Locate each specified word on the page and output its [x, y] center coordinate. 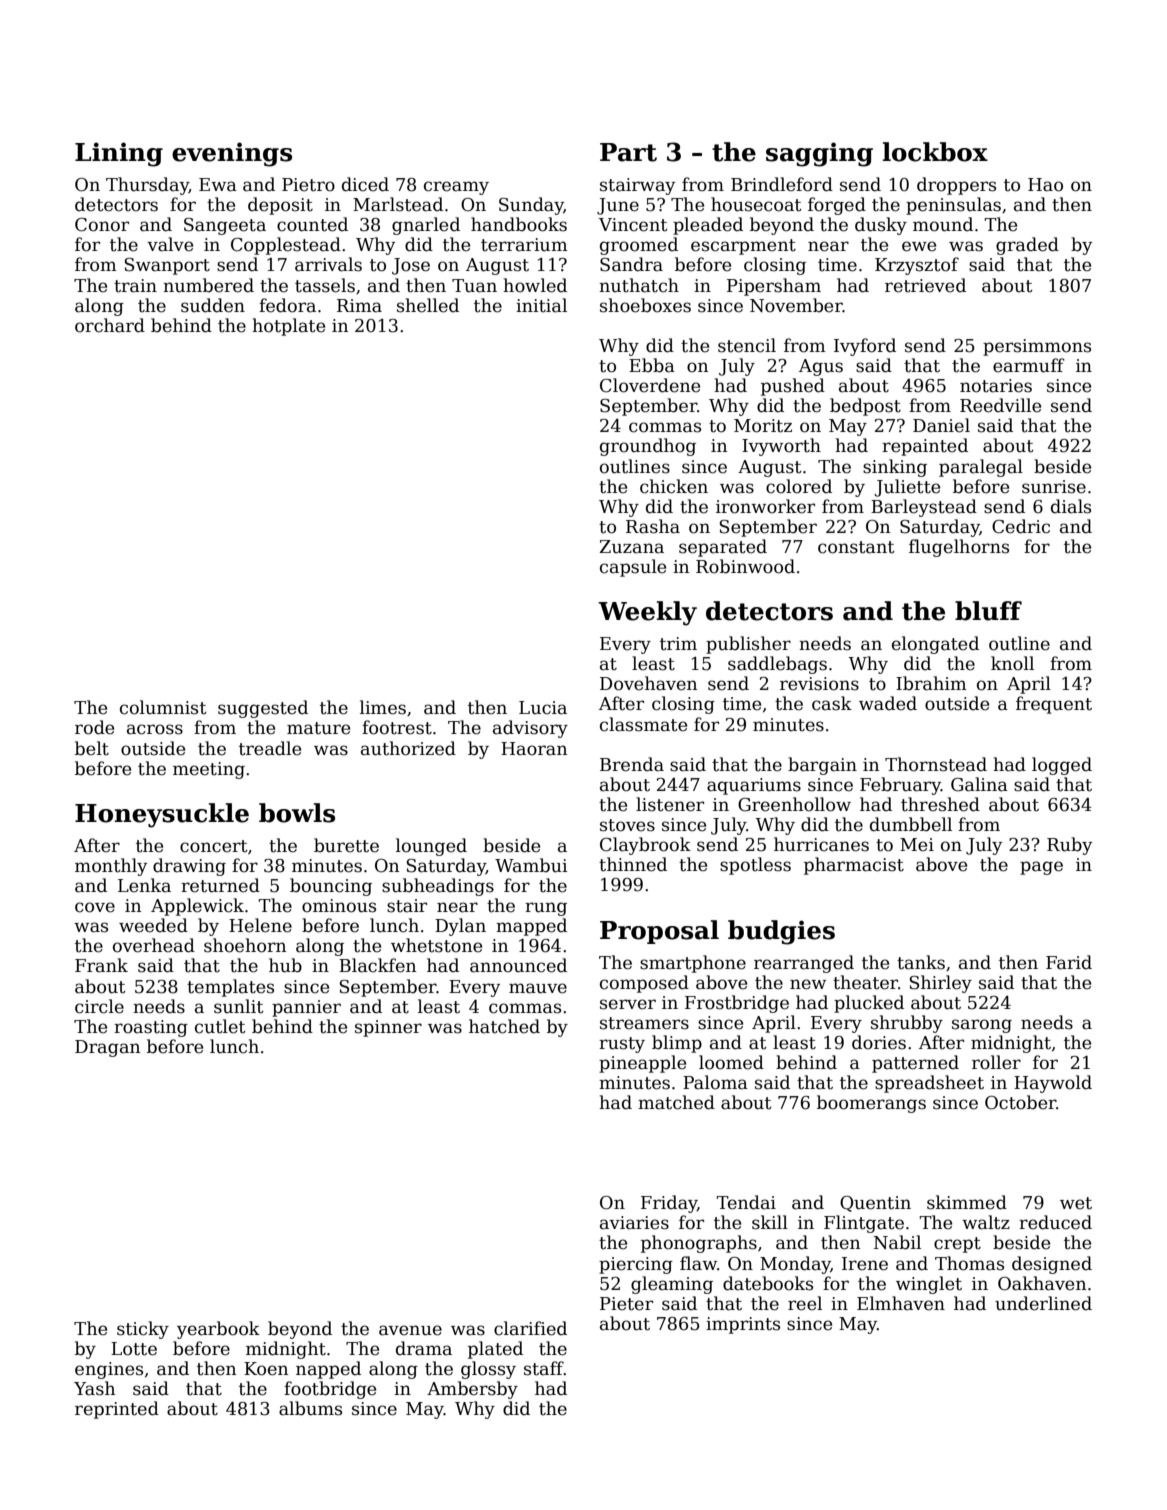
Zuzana [632, 547]
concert [214, 846]
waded [888, 703]
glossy [488, 1370]
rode [94, 727]
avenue [410, 1330]
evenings [232, 154]
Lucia [543, 708]
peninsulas [953, 206]
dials [1071, 506]
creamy [456, 188]
